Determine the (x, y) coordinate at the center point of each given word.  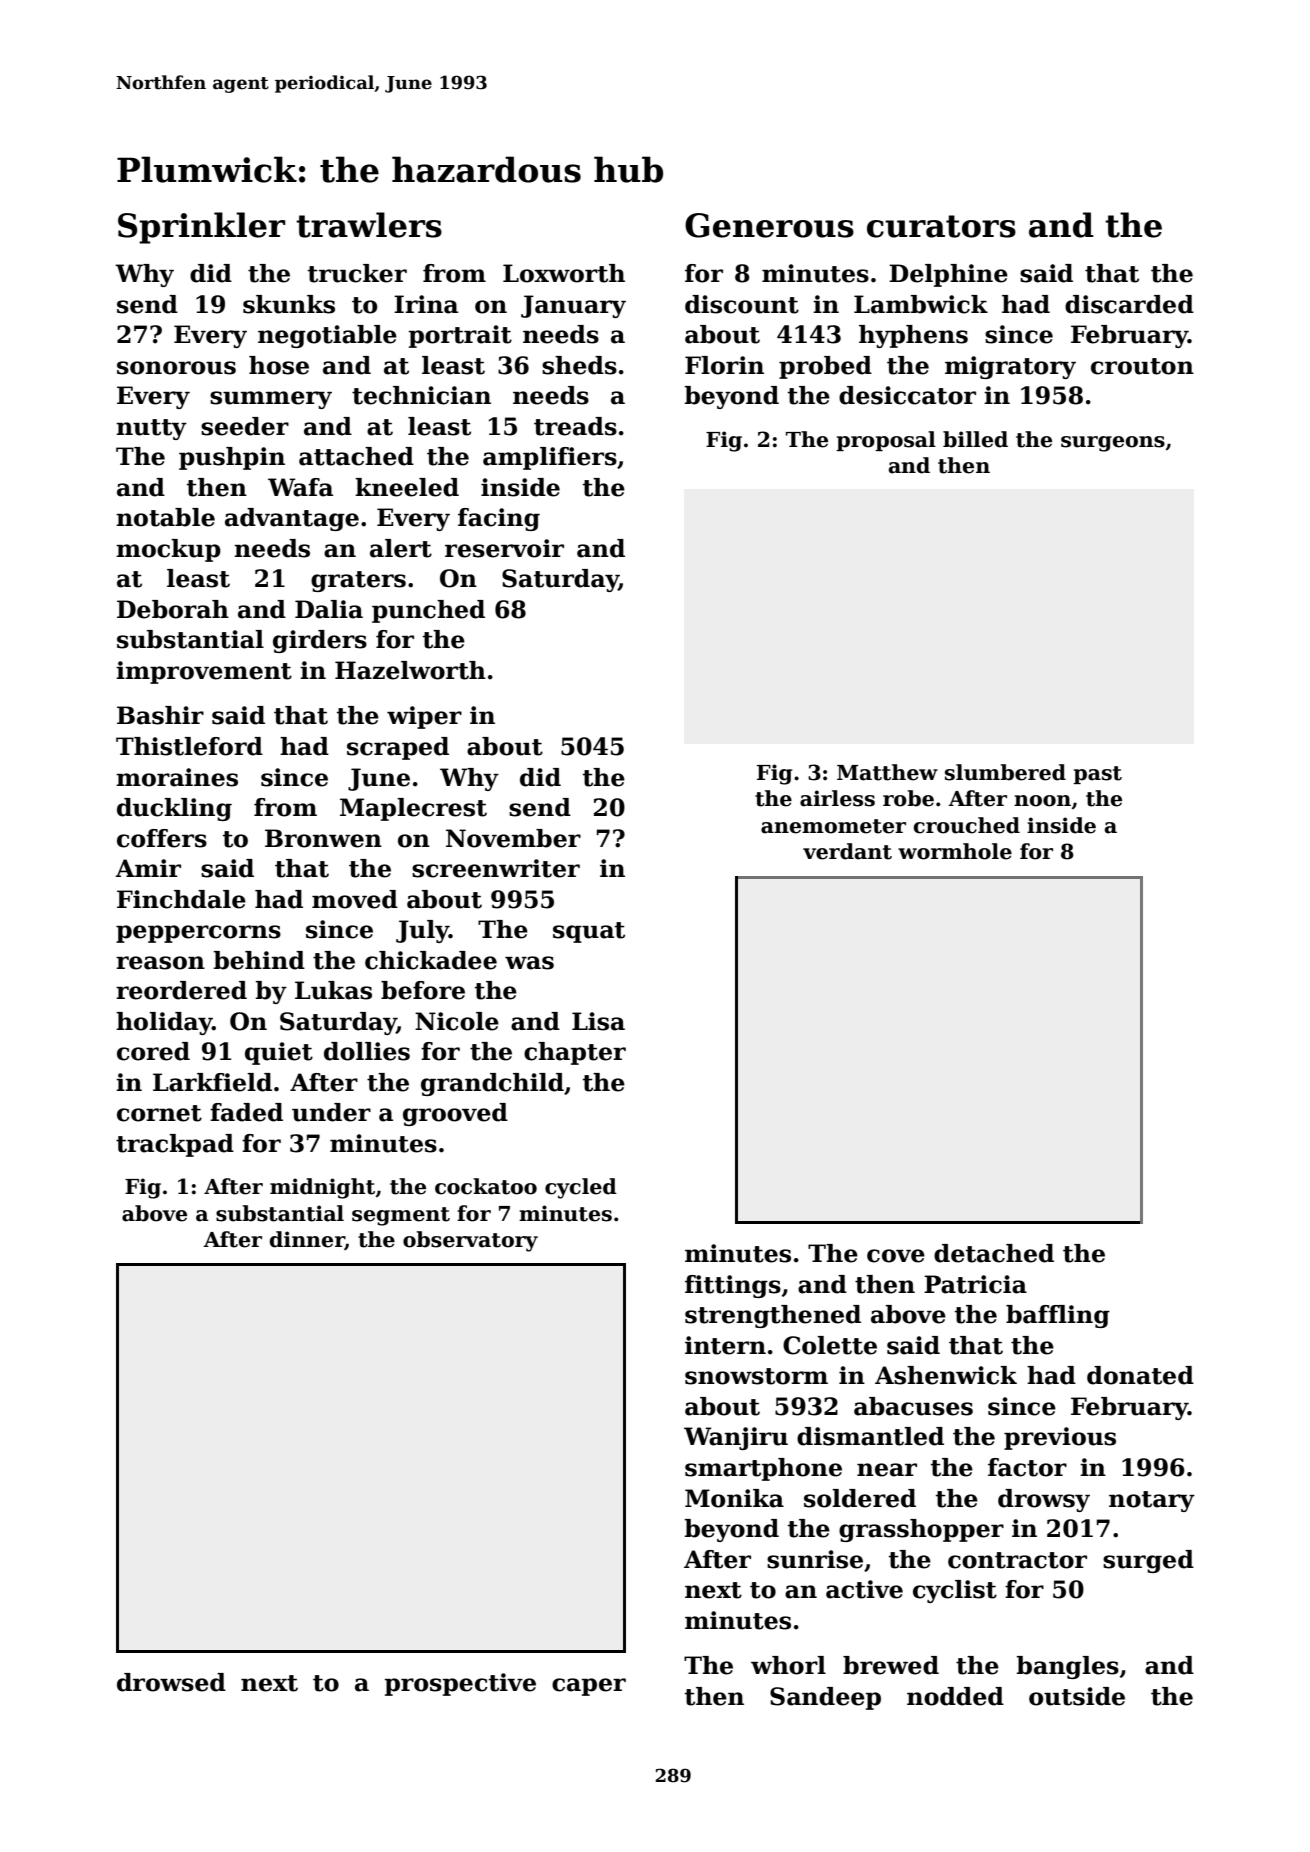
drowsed (171, 1682)
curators (941, 226)
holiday (164, 1023)
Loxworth (564, 273)
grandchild (492, 1084)
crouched (967, 825)
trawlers (369, 225)
